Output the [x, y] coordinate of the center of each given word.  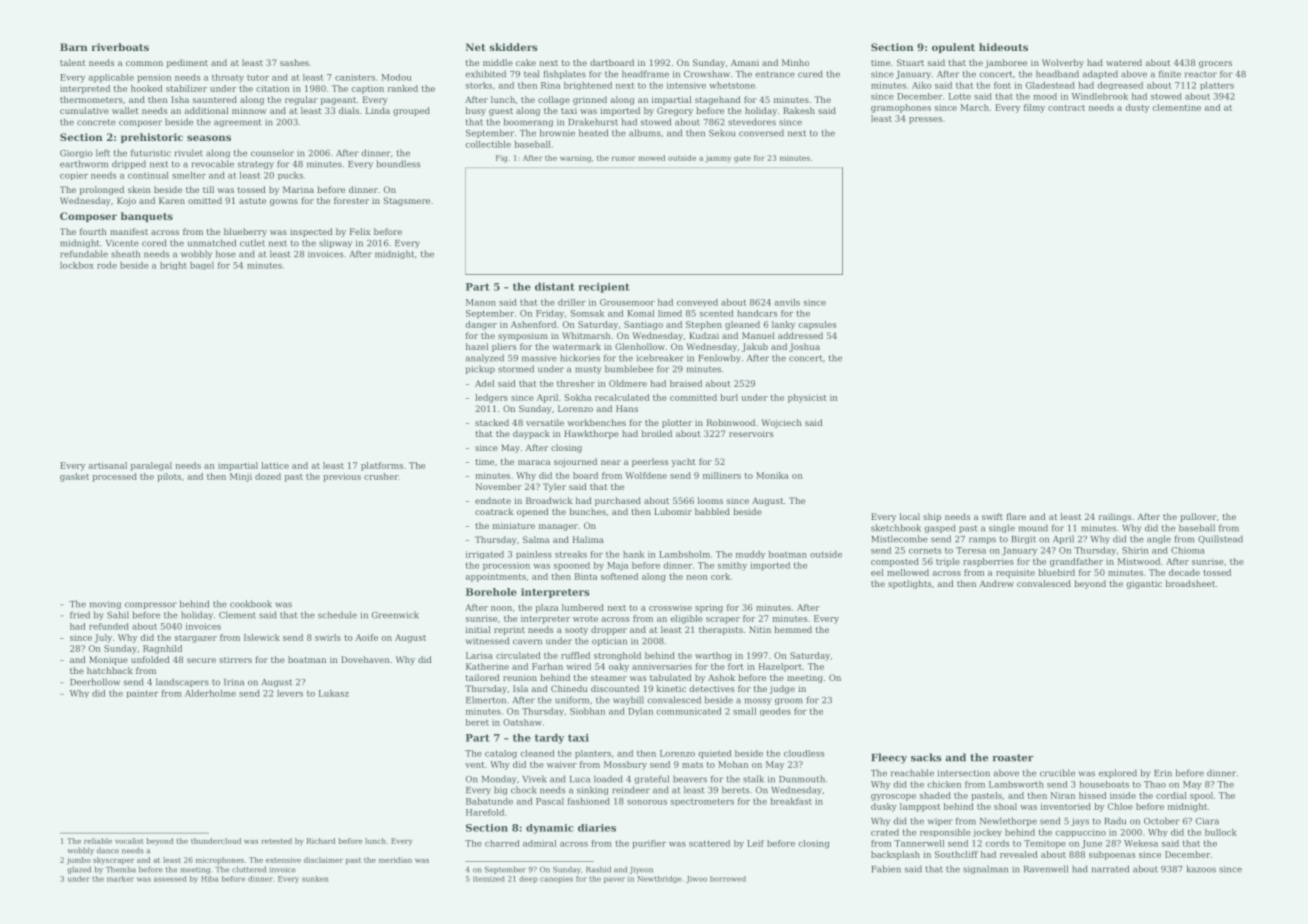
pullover [1198, 517]
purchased [618, 501]
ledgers [491, 398]
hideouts [1003, 47]
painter [142, 694]
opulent [953, 48]
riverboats [120, 47]
